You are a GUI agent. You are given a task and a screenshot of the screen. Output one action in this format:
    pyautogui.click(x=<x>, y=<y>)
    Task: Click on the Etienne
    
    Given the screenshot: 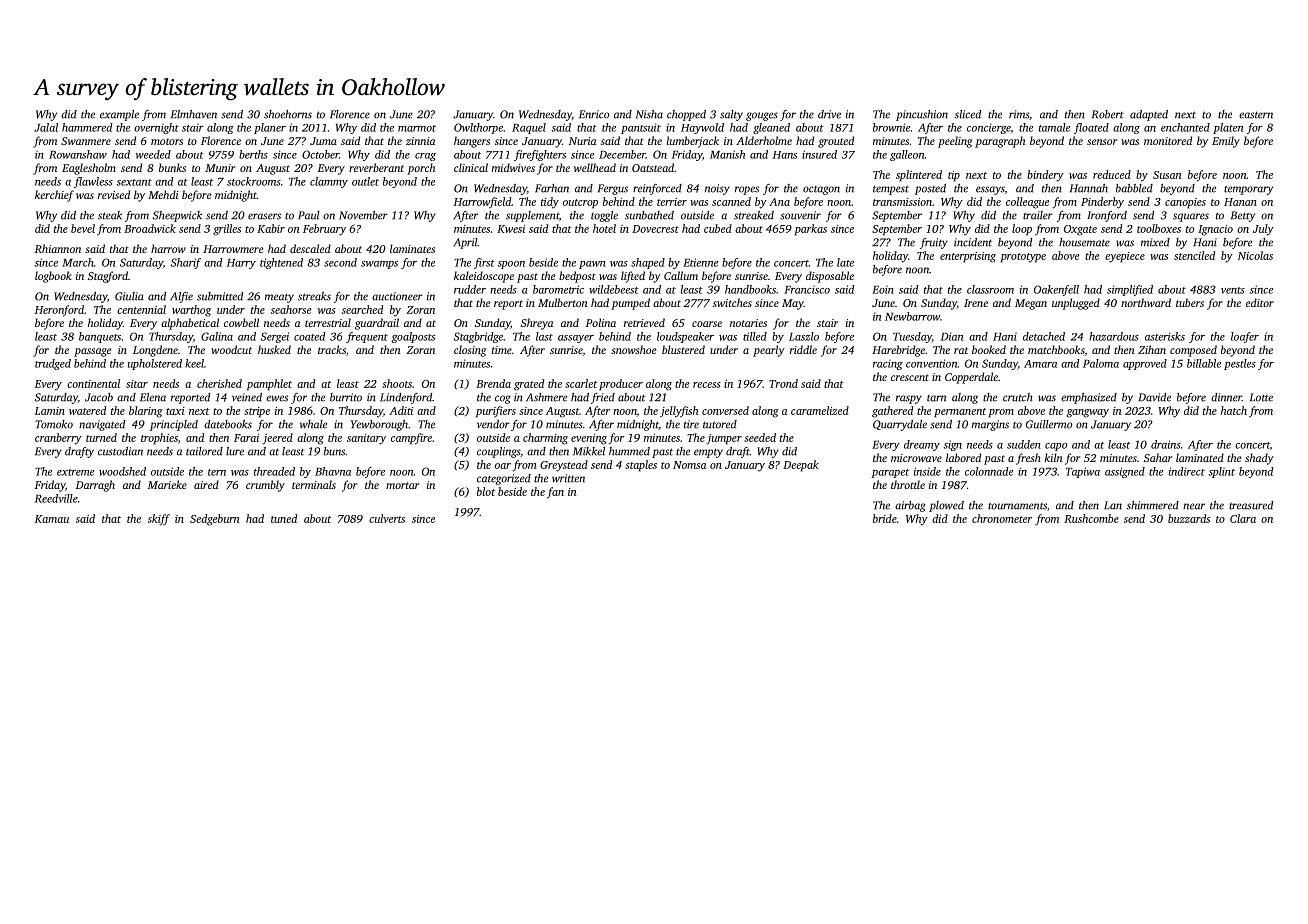 What is the action you would take?
    pyautogui.click(x=700, y=262)
